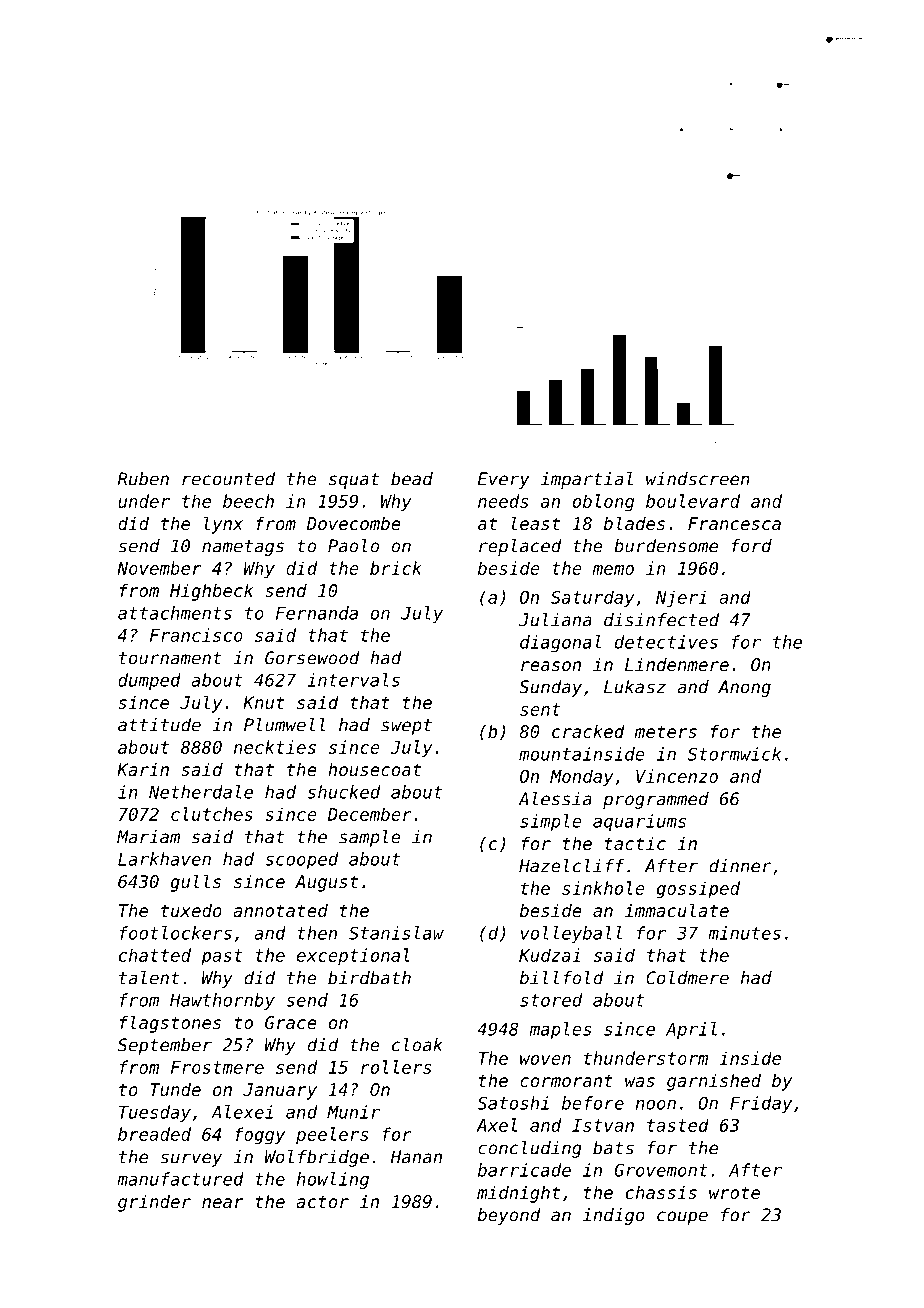  What do you see at coordinates (148, 837) in the document?
I see `Mariam` at bounding box center [148, 837].
